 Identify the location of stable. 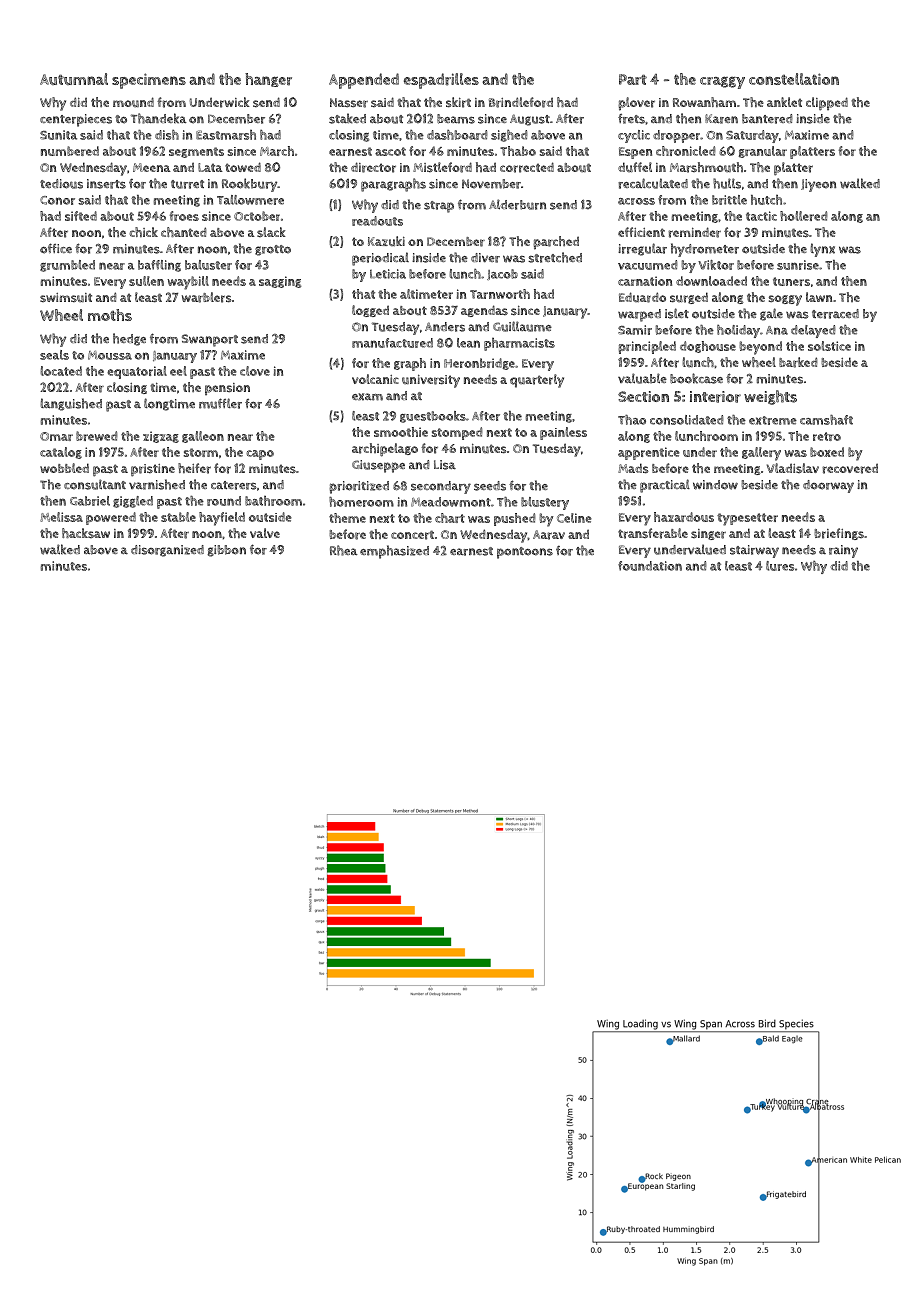
(178, 517).
